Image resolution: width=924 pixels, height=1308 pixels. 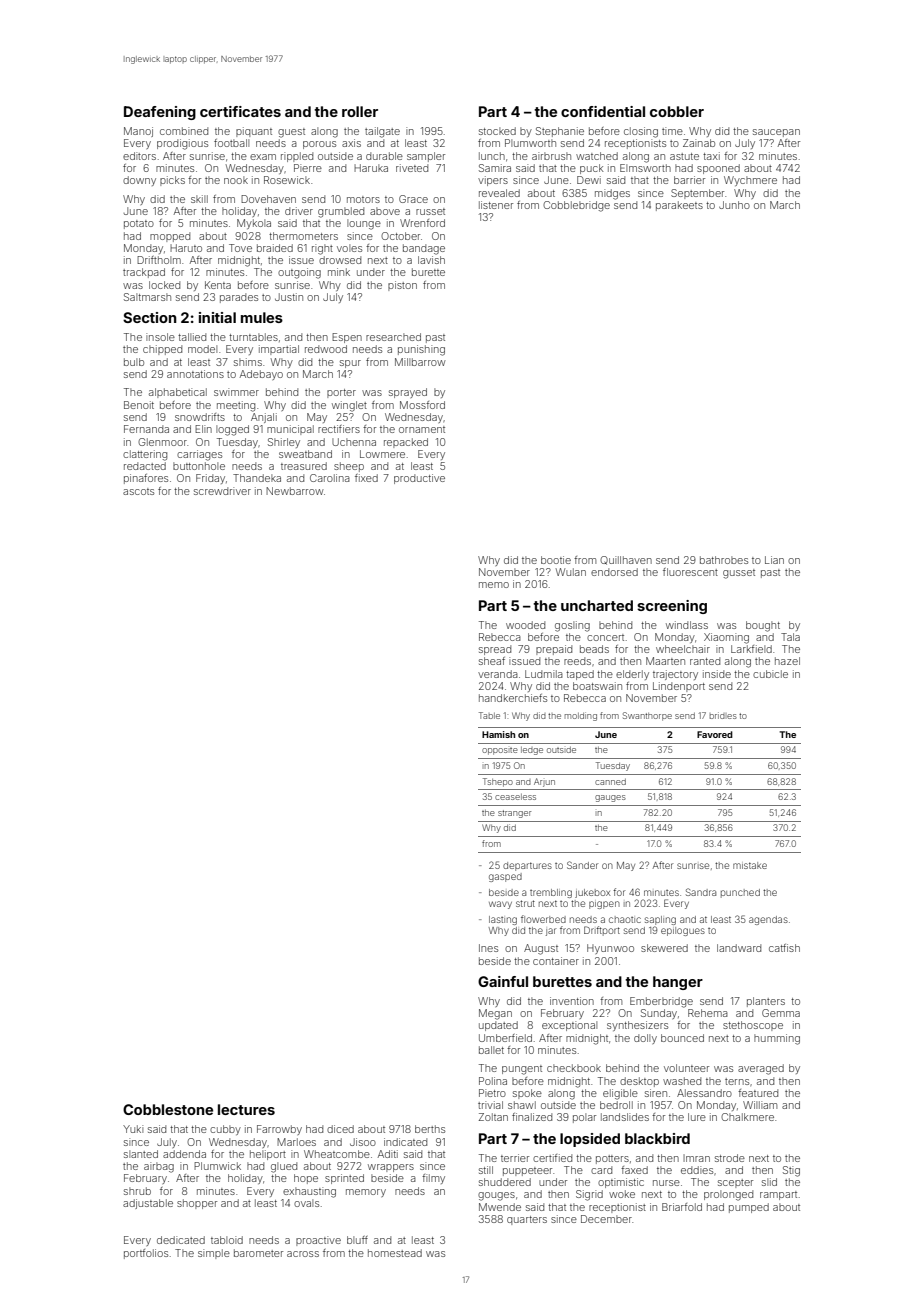 What do you see at coordinates (340, 1129) in the screenshot?
I see `diced` at bounding box center [340, 1129].
